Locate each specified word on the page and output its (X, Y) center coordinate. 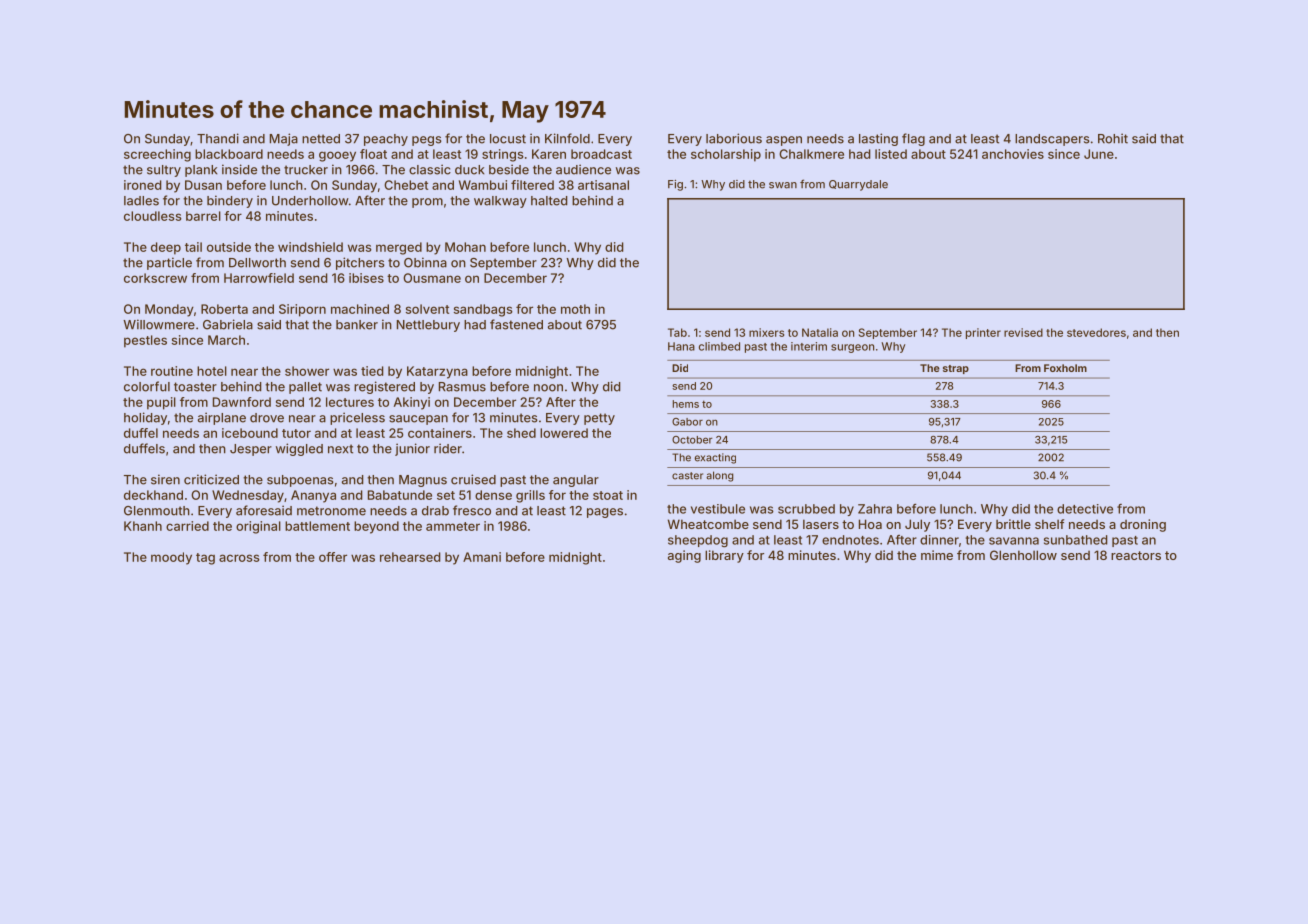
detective (1085, 509)
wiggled (299, 449)
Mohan (465, 247)
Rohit (1113, 138)
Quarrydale (858, 185)
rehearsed (410, 557)
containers (440, 433)
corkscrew (155, 278)
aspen (784, 141)
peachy (386, 140)
